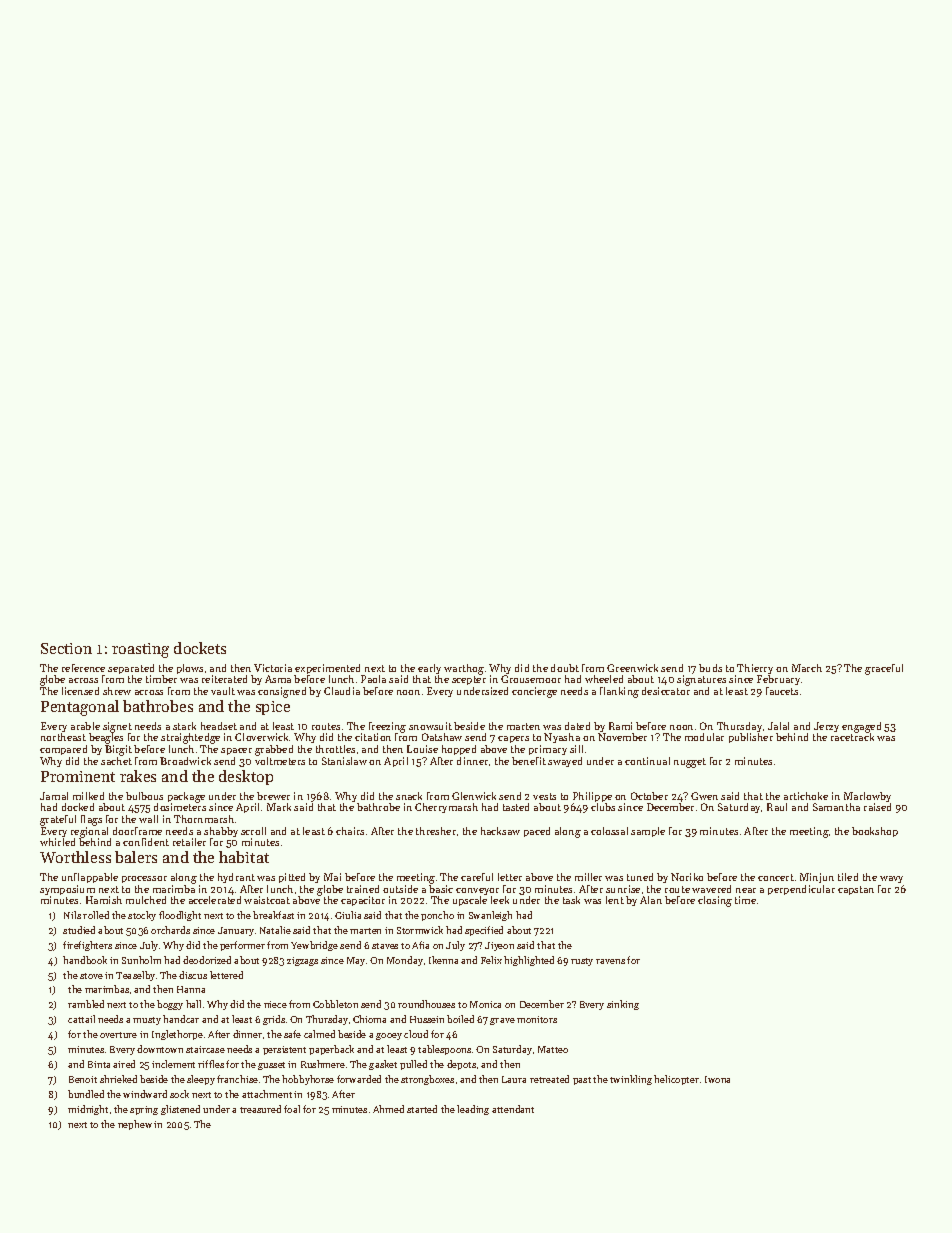 This screenshot has height=1233, width=952. Describe the element at coordinates (144, 879) in the screenshot. I see `processor` at that location.
